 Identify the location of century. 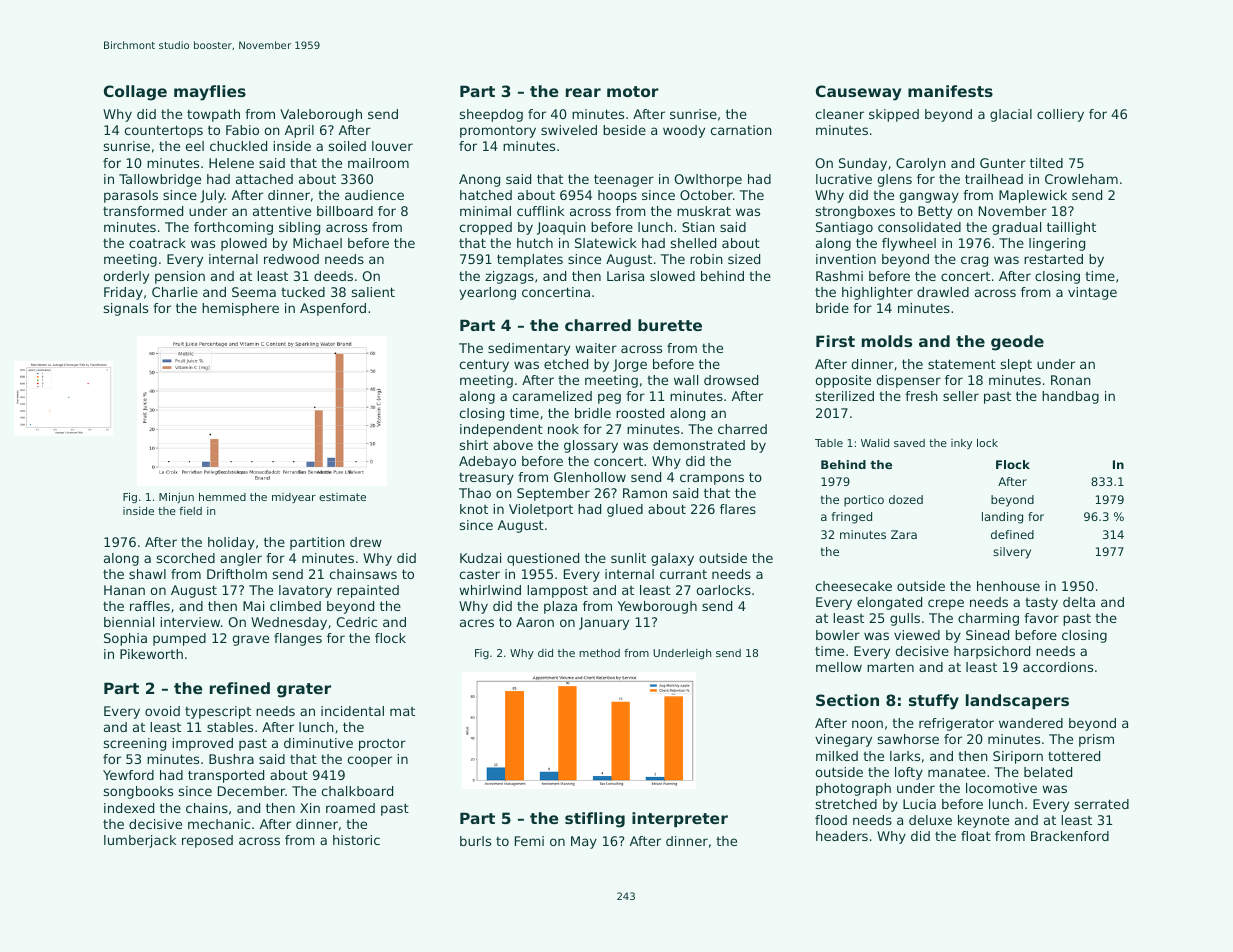
(484, 365).
